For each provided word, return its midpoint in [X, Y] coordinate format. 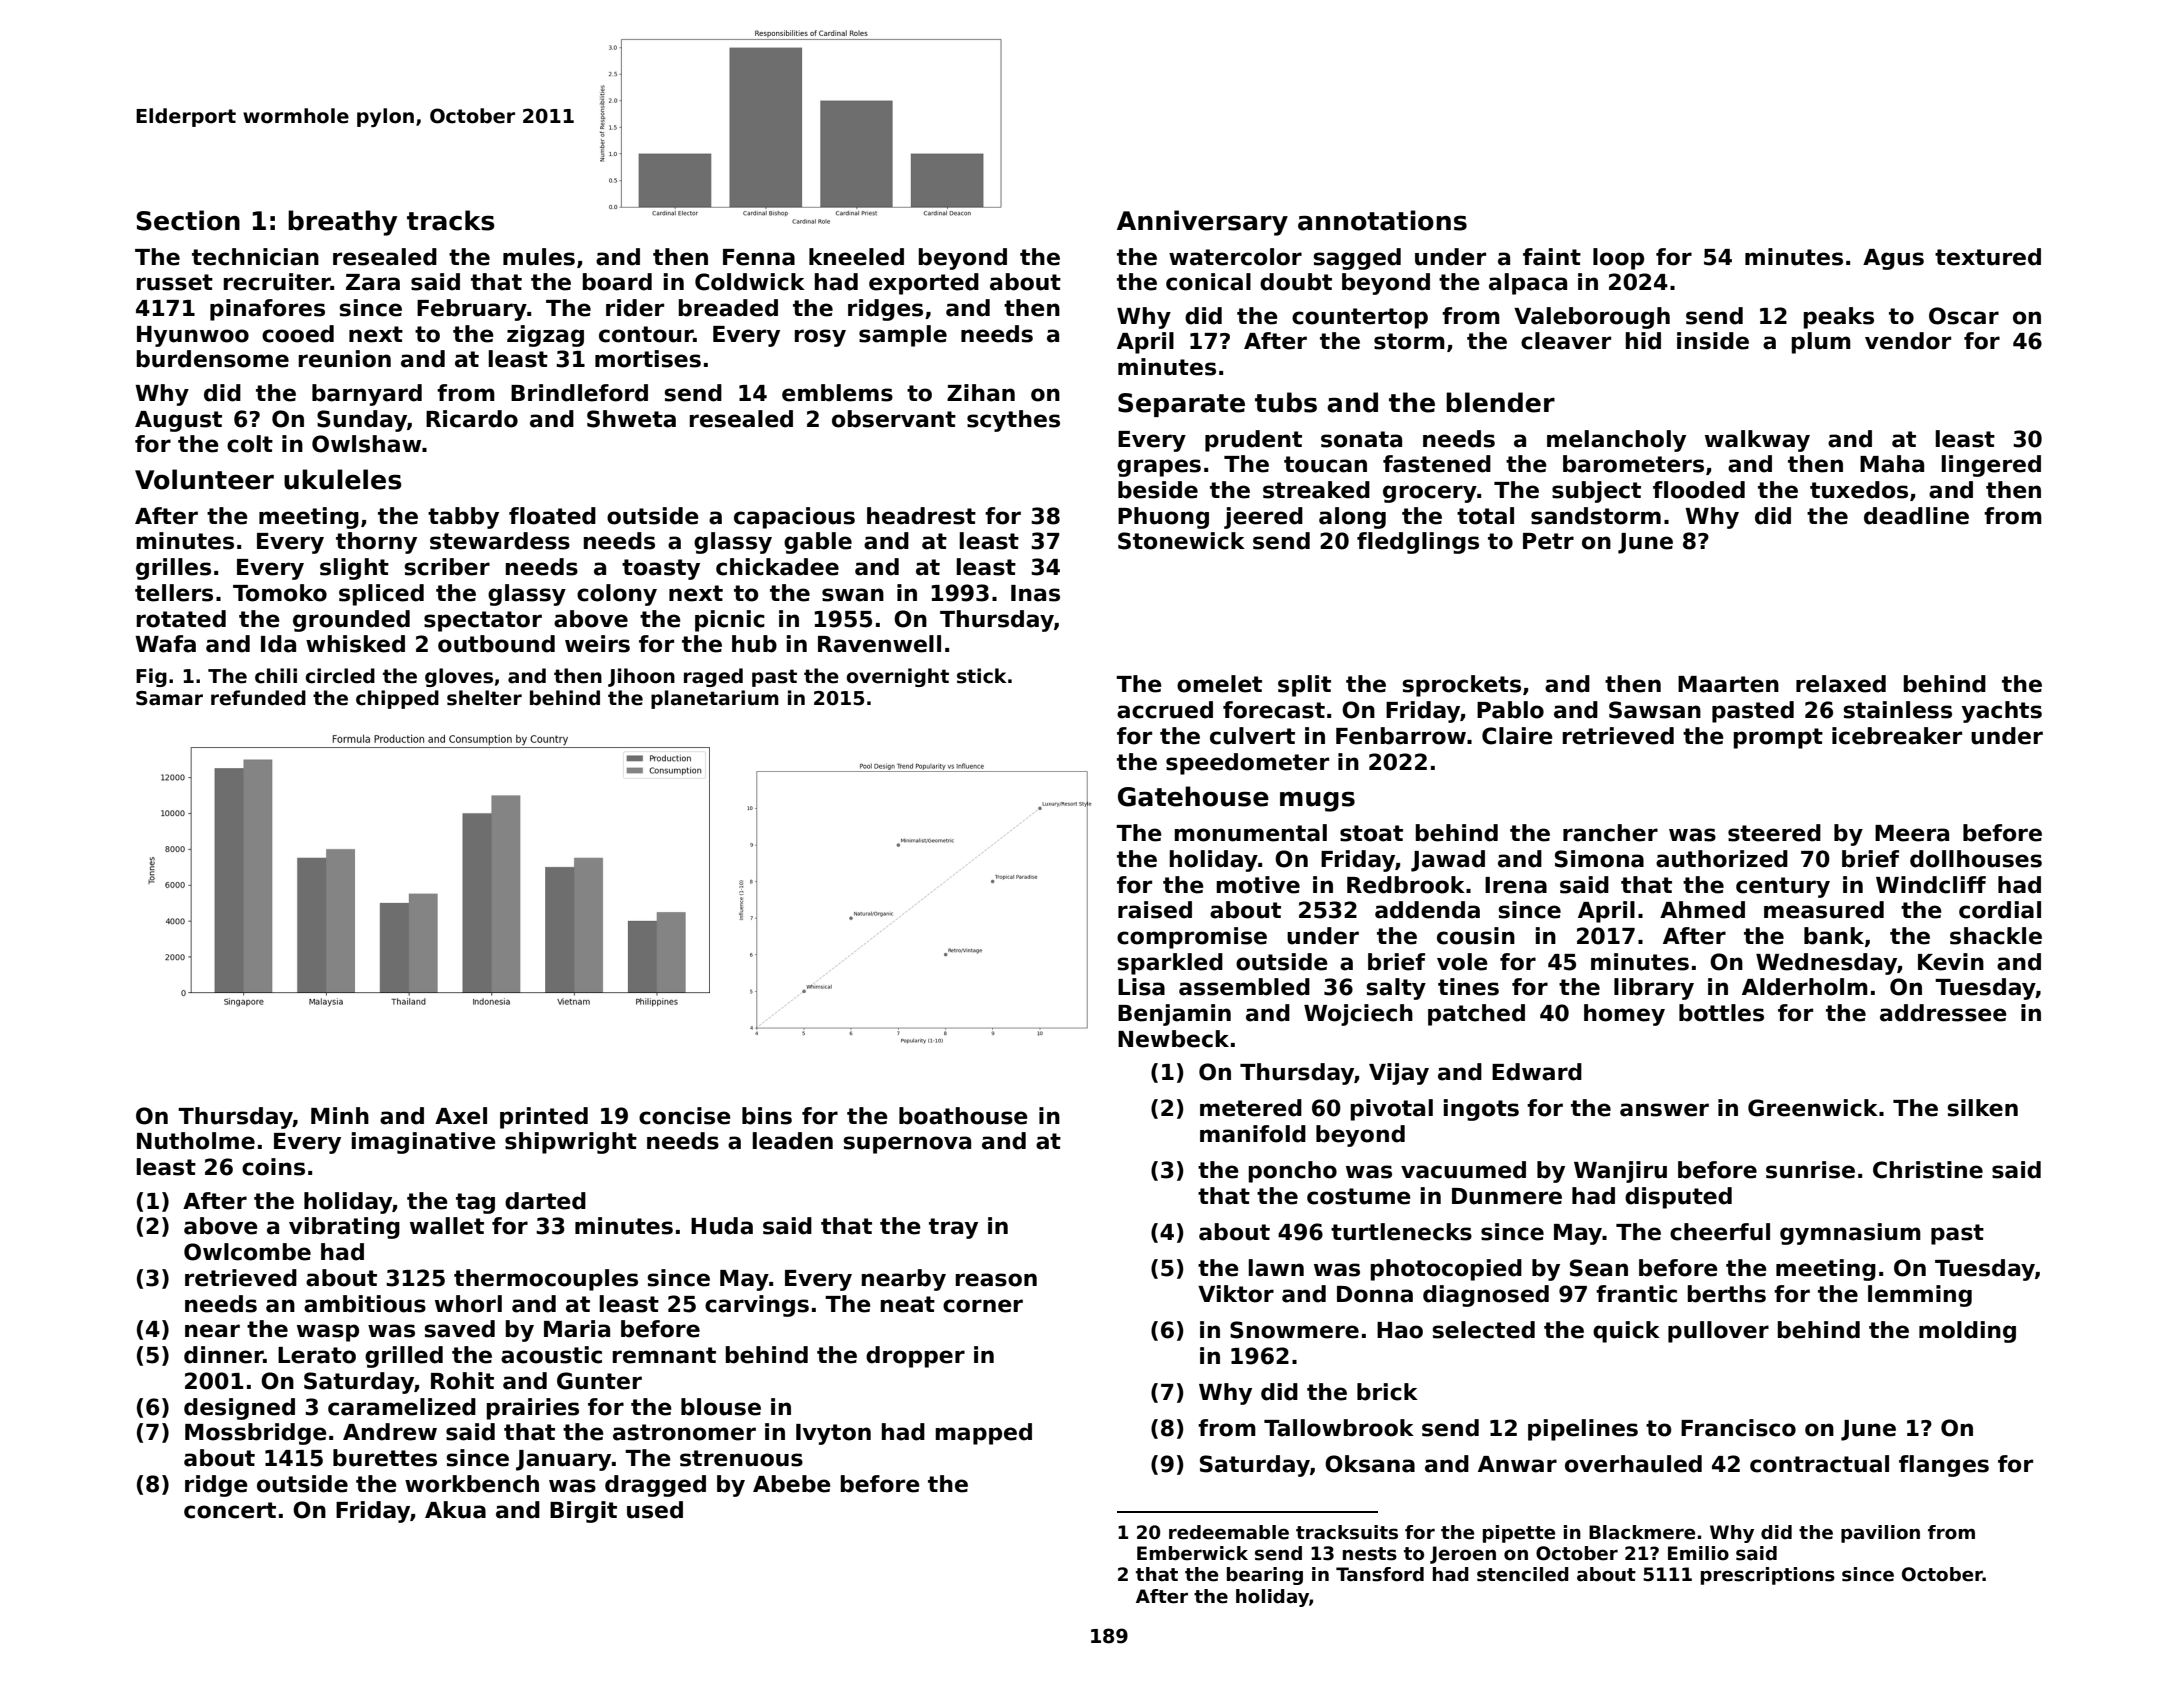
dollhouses [1976, 859]
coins [273, 1167]
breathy [342, 223]
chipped [397, 699]
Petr [1548, 541]
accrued [1165, 710]
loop [1618, 259]
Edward [1537, 1072]
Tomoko [280, 593]
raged [713, 677]
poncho [1293, 1172]
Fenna [759, 257]
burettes [385, 1458]
